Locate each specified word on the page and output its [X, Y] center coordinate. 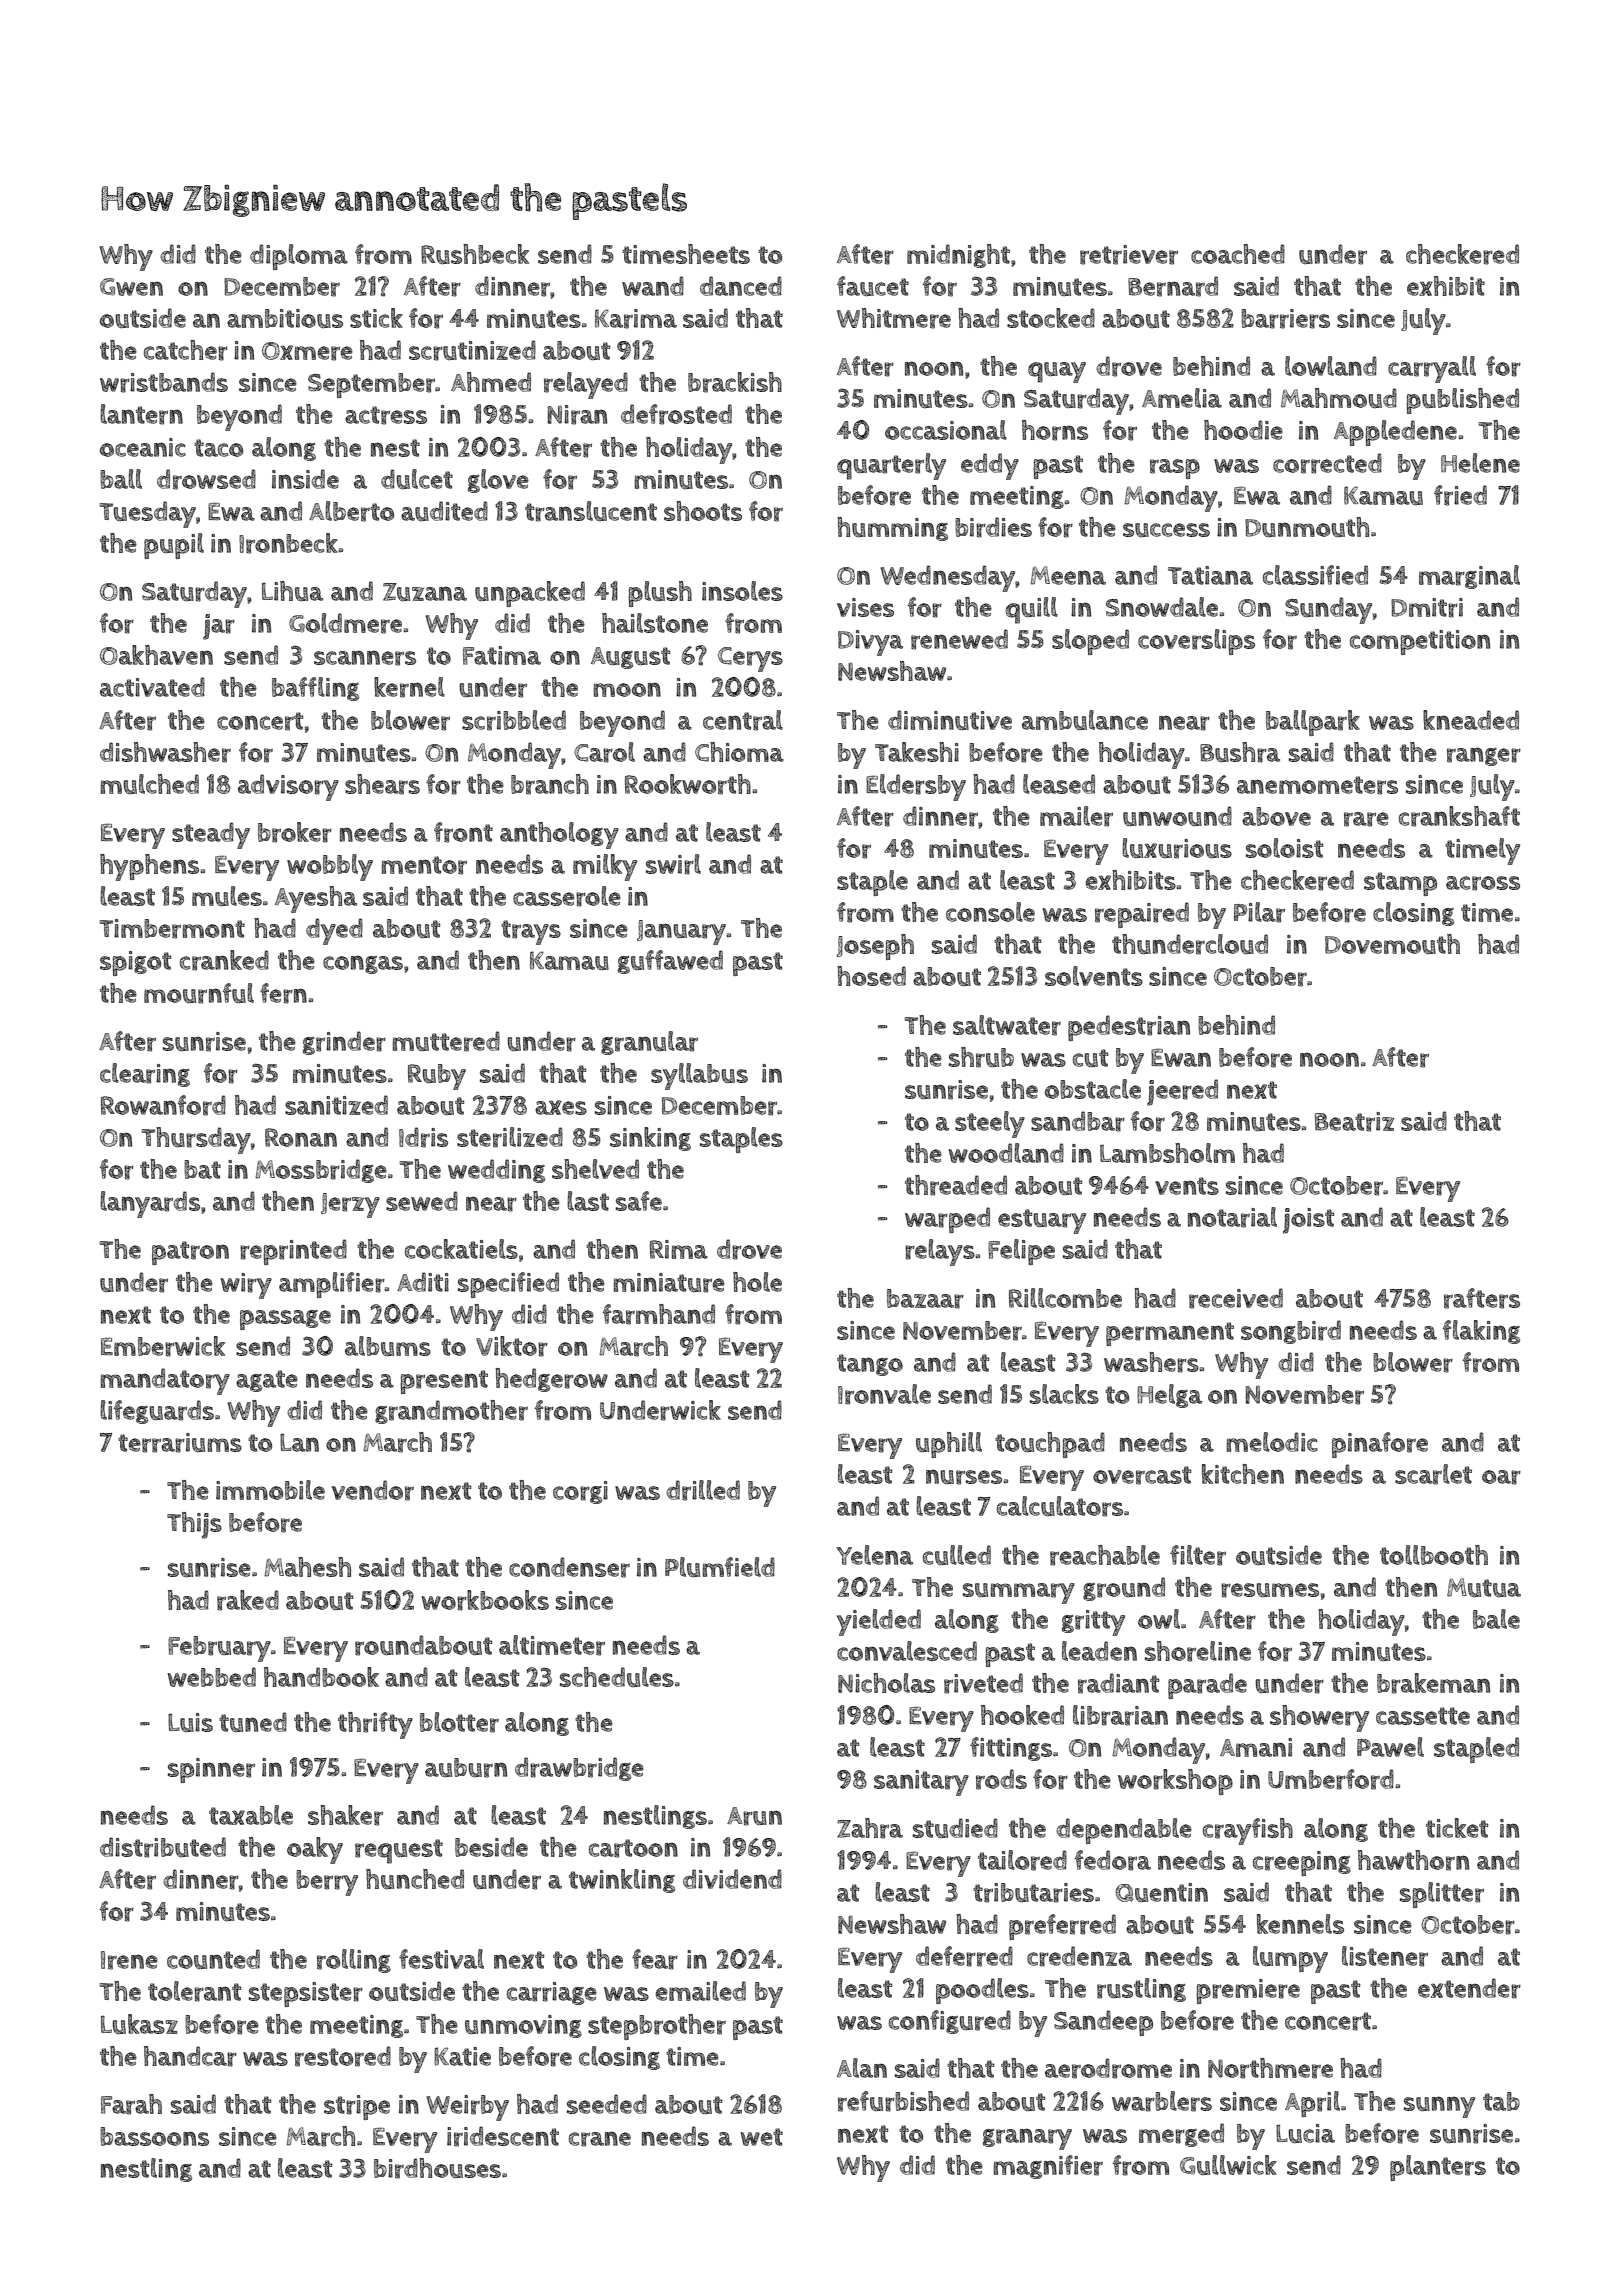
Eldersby [916, 787]
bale [1496, 1619]
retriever [1129, 255]
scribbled [514, 720]
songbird [1291, 1332]
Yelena [874, 1555]
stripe [357, 2107]
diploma [299, 257]
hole [757, 1282]
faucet [873, 286]
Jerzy [350, 1205]
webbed [211, 1677]
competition [1420, 642]
